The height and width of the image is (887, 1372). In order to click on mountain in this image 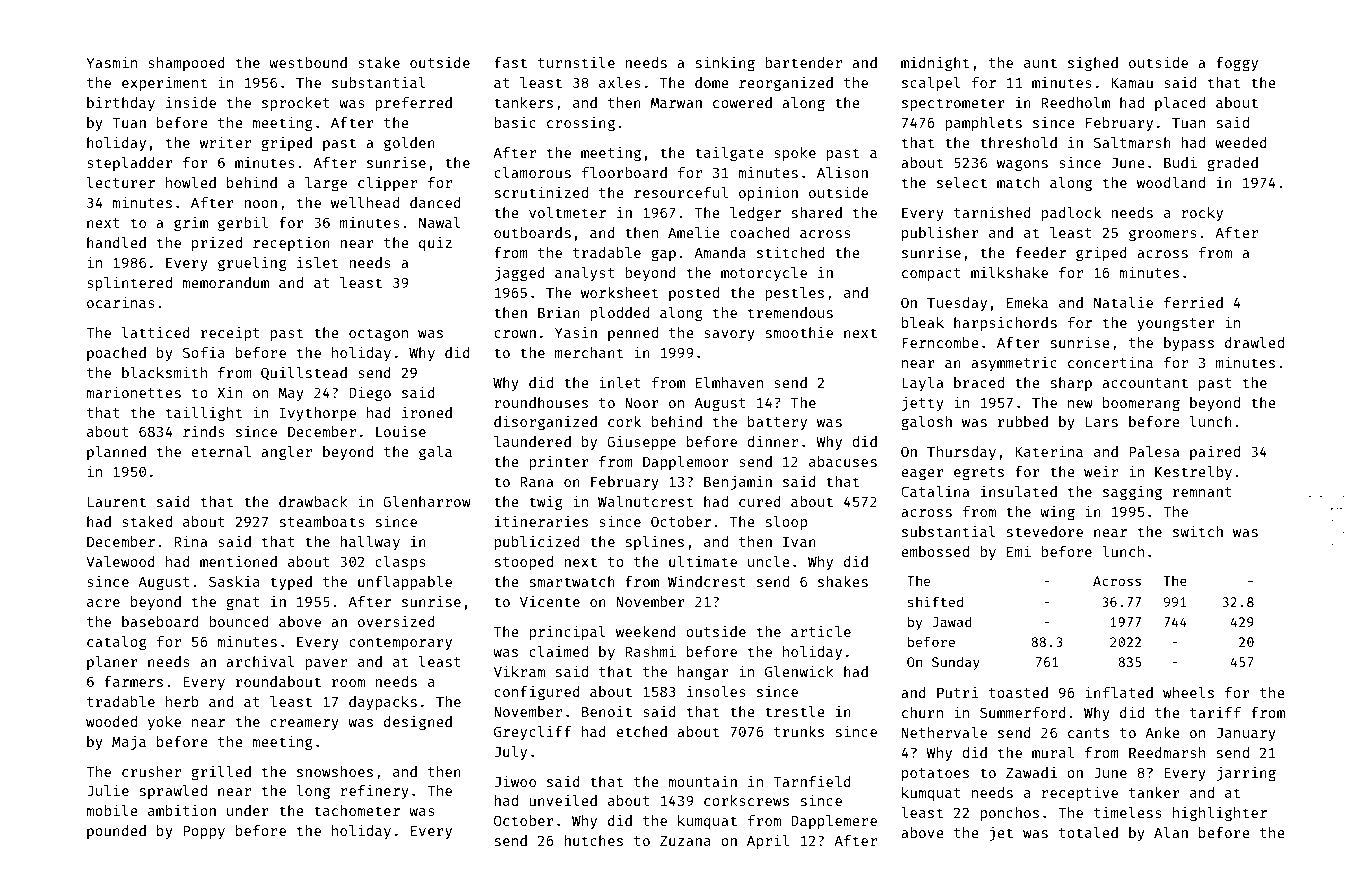, I will do `click(702, 781)`.
